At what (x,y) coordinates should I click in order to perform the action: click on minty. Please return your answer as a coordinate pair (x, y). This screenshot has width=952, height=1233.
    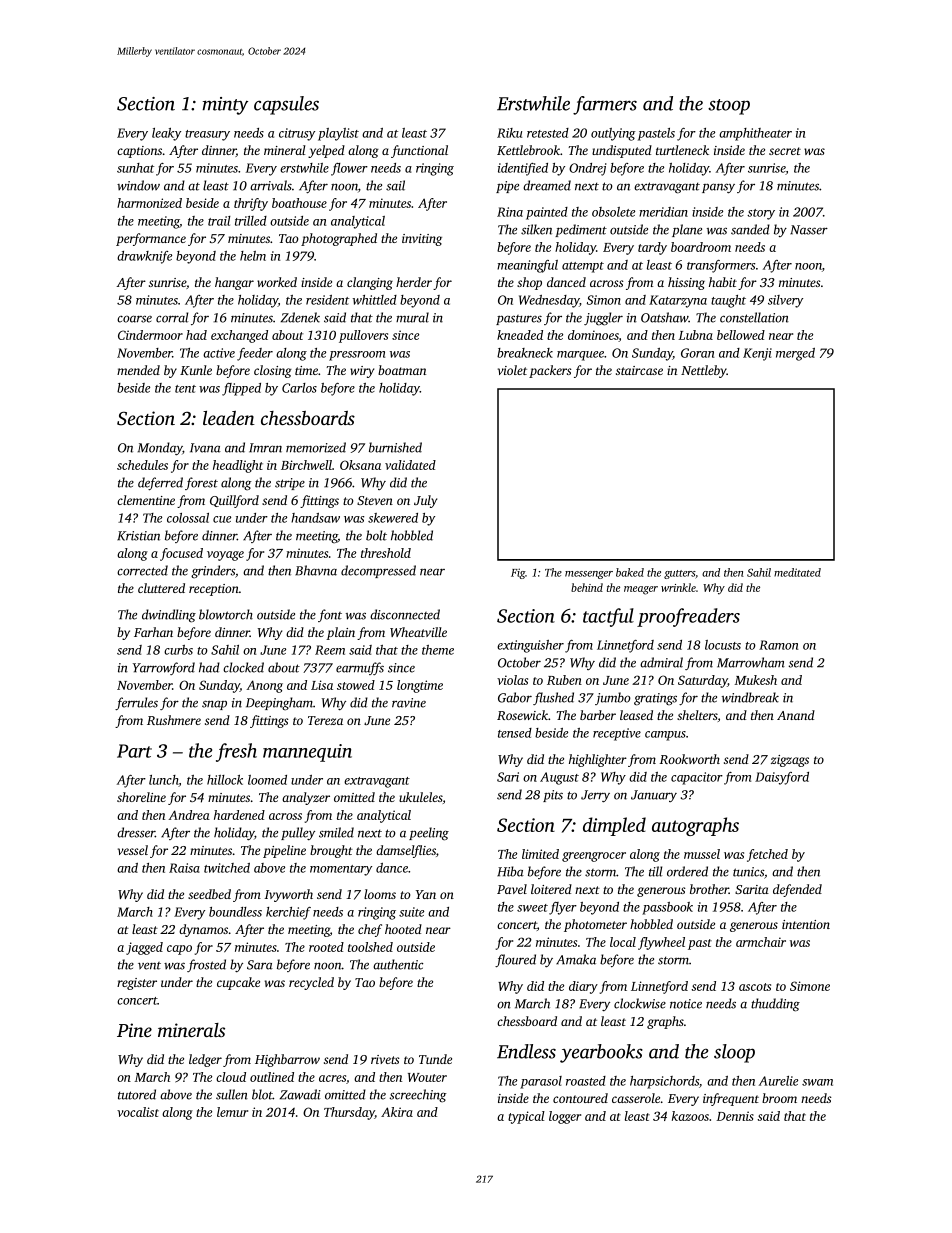
    Looking at the image, I should click on (225, 106).
